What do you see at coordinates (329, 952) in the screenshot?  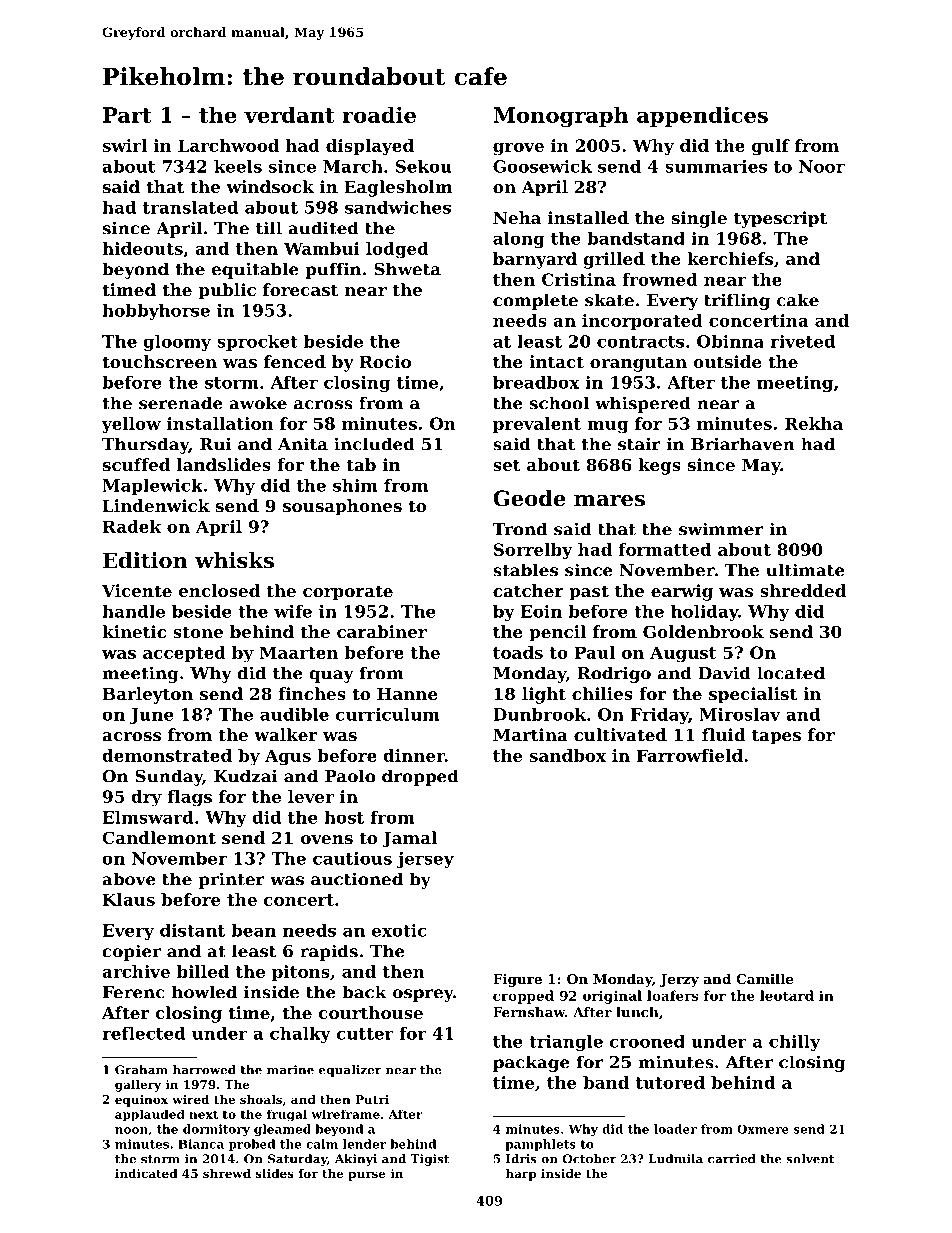 I see `rapids` at bounding box center [329, 952].
